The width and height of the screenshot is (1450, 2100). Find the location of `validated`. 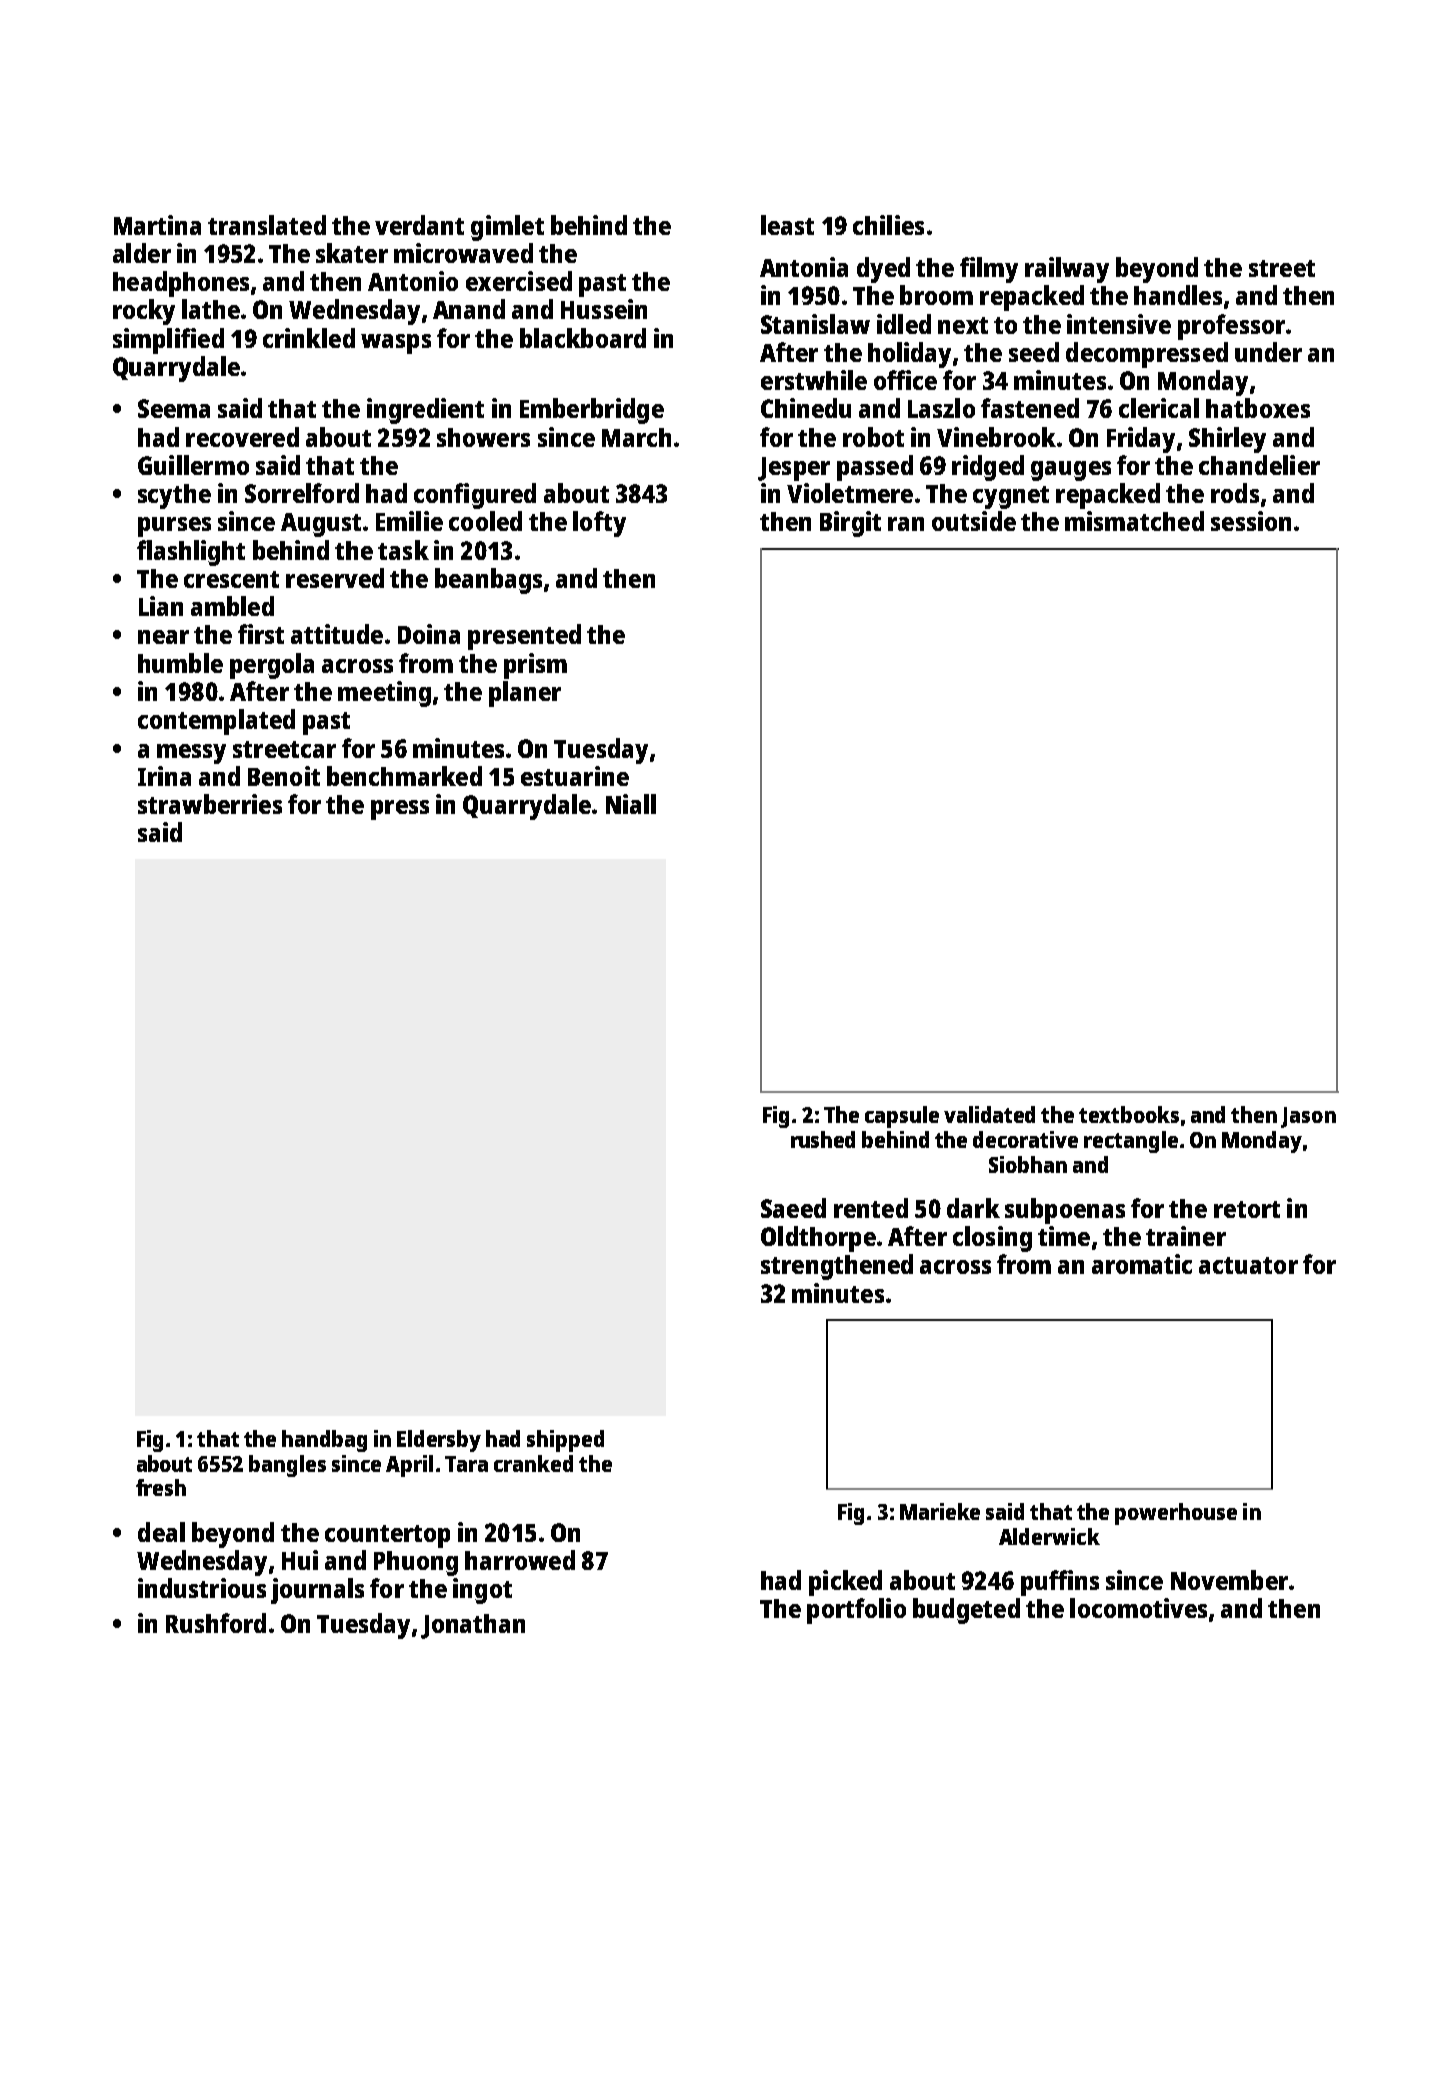

validated is located at coordinates (989, 1114).
